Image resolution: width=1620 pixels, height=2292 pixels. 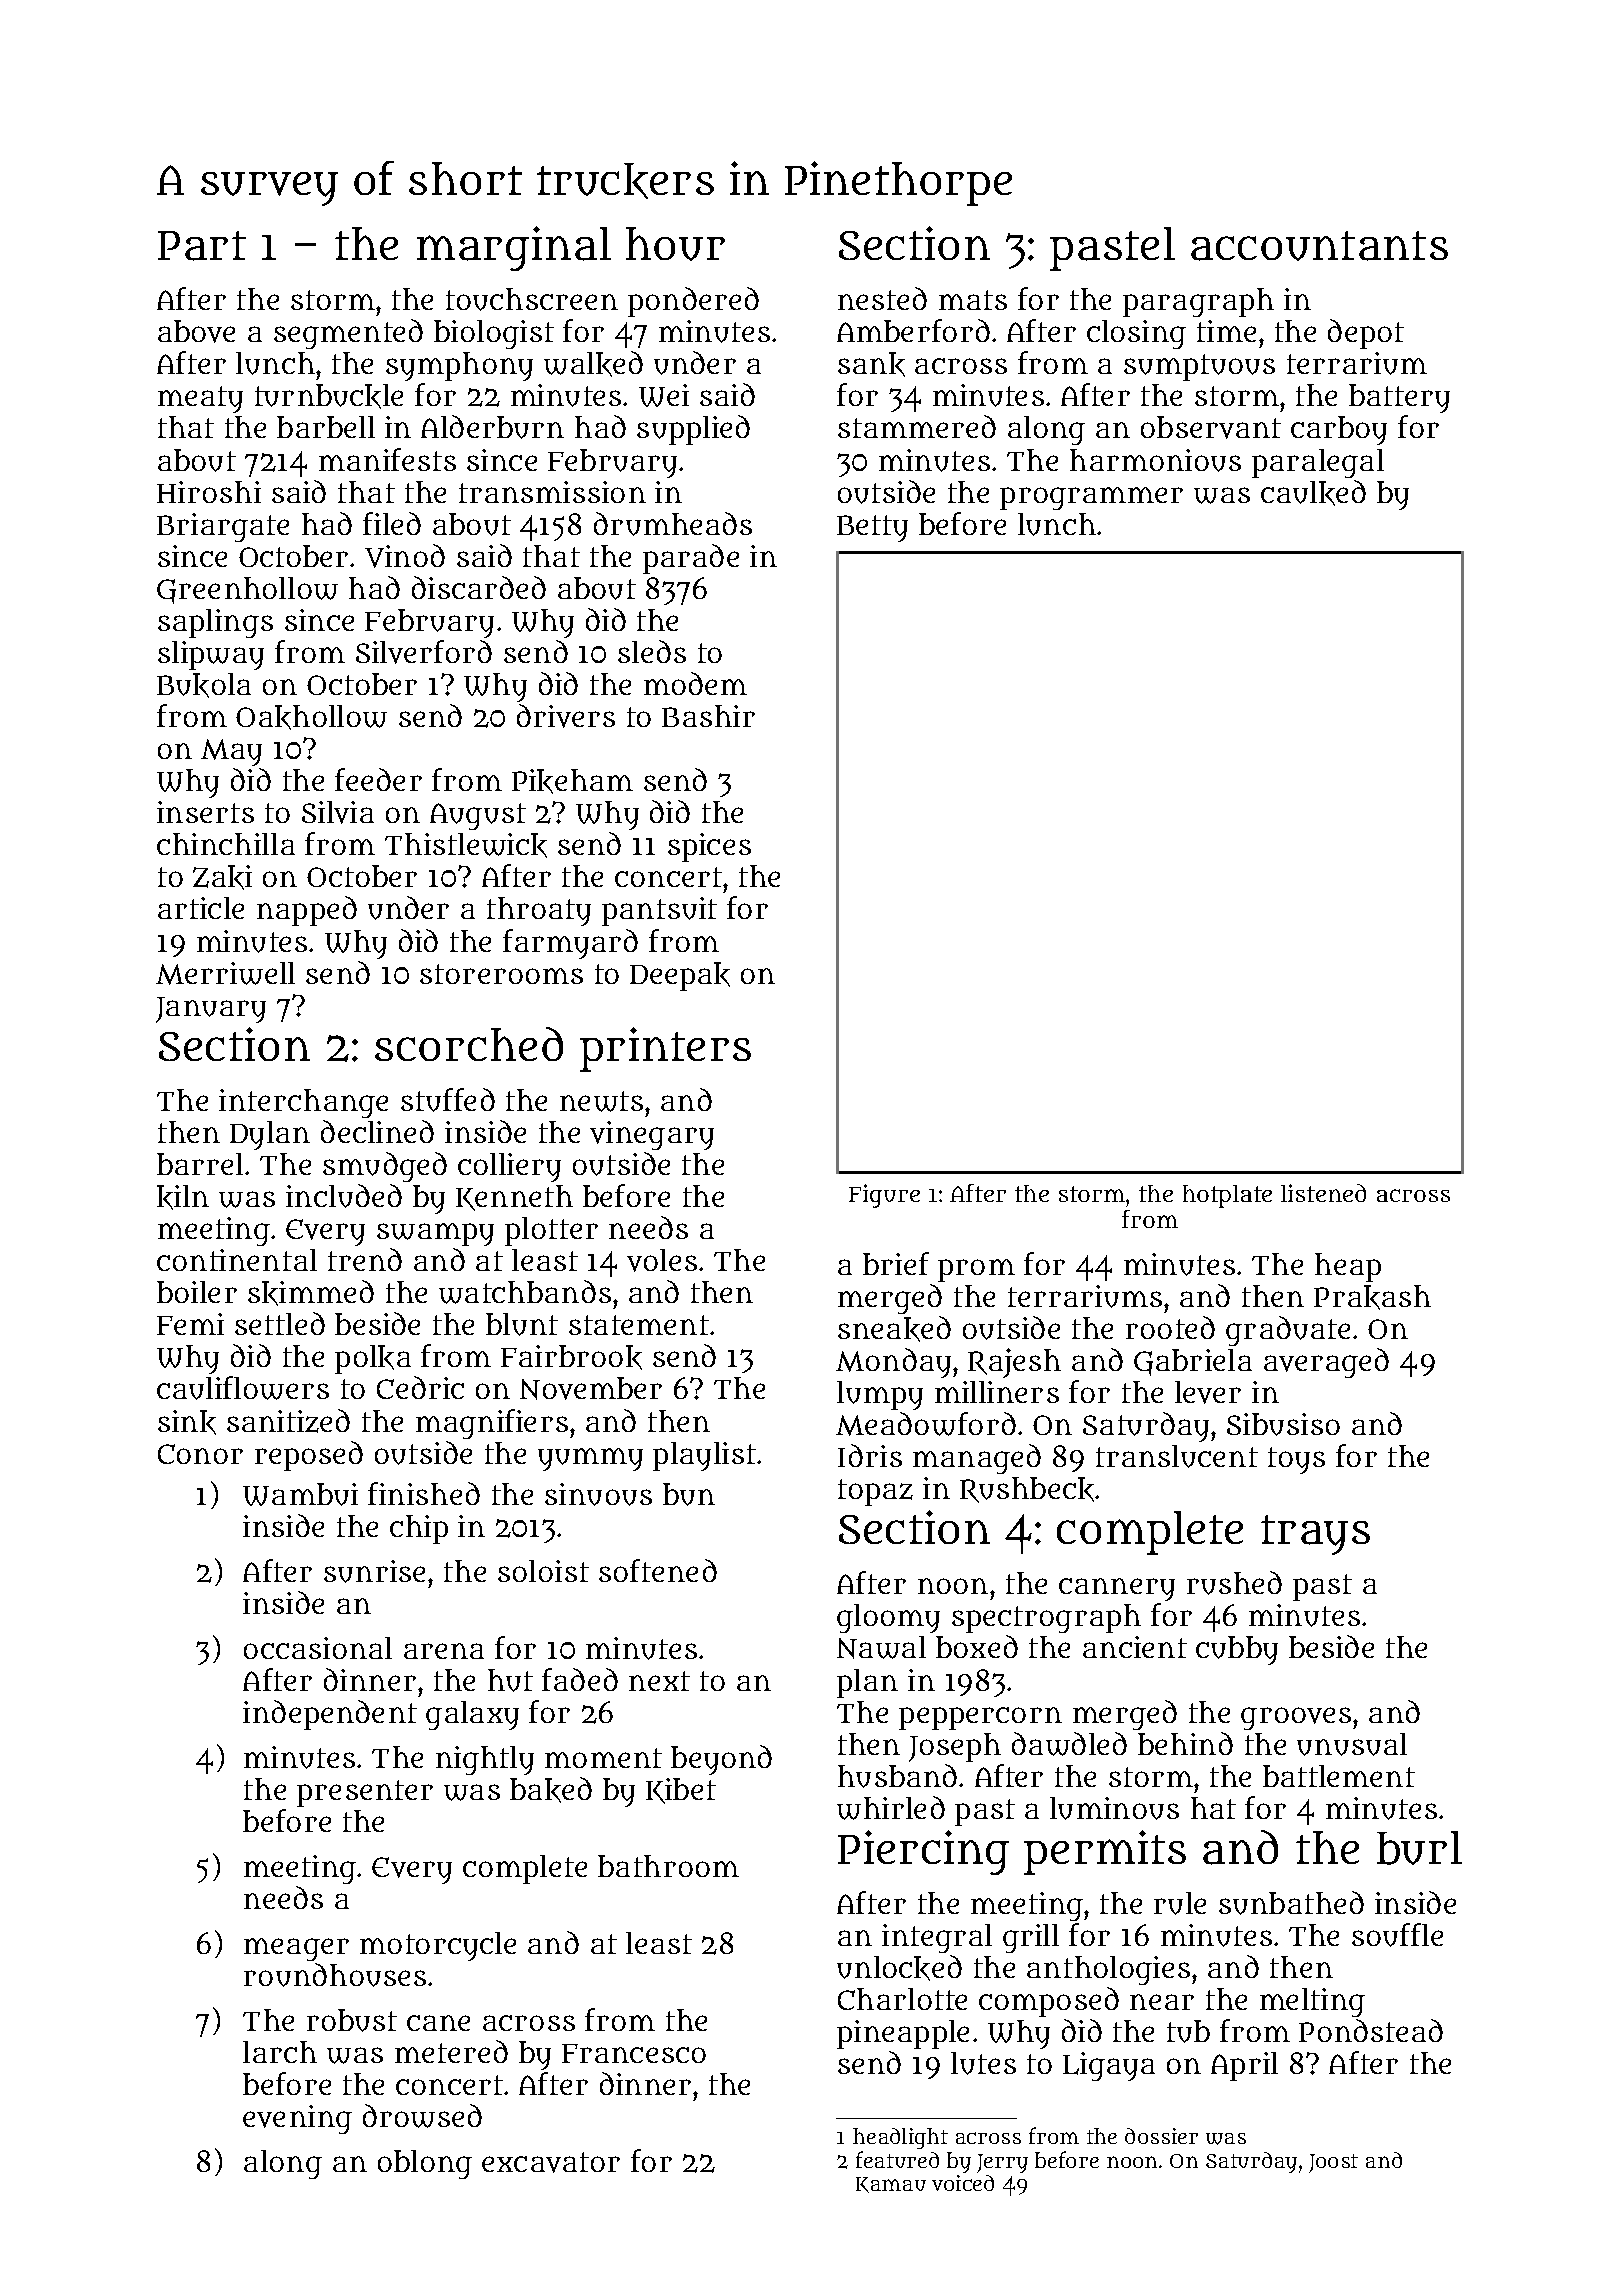 What do you see at coordinates (1352, 1744) in the page?
I see `unusual` at bounding box center [1352, 1744].
